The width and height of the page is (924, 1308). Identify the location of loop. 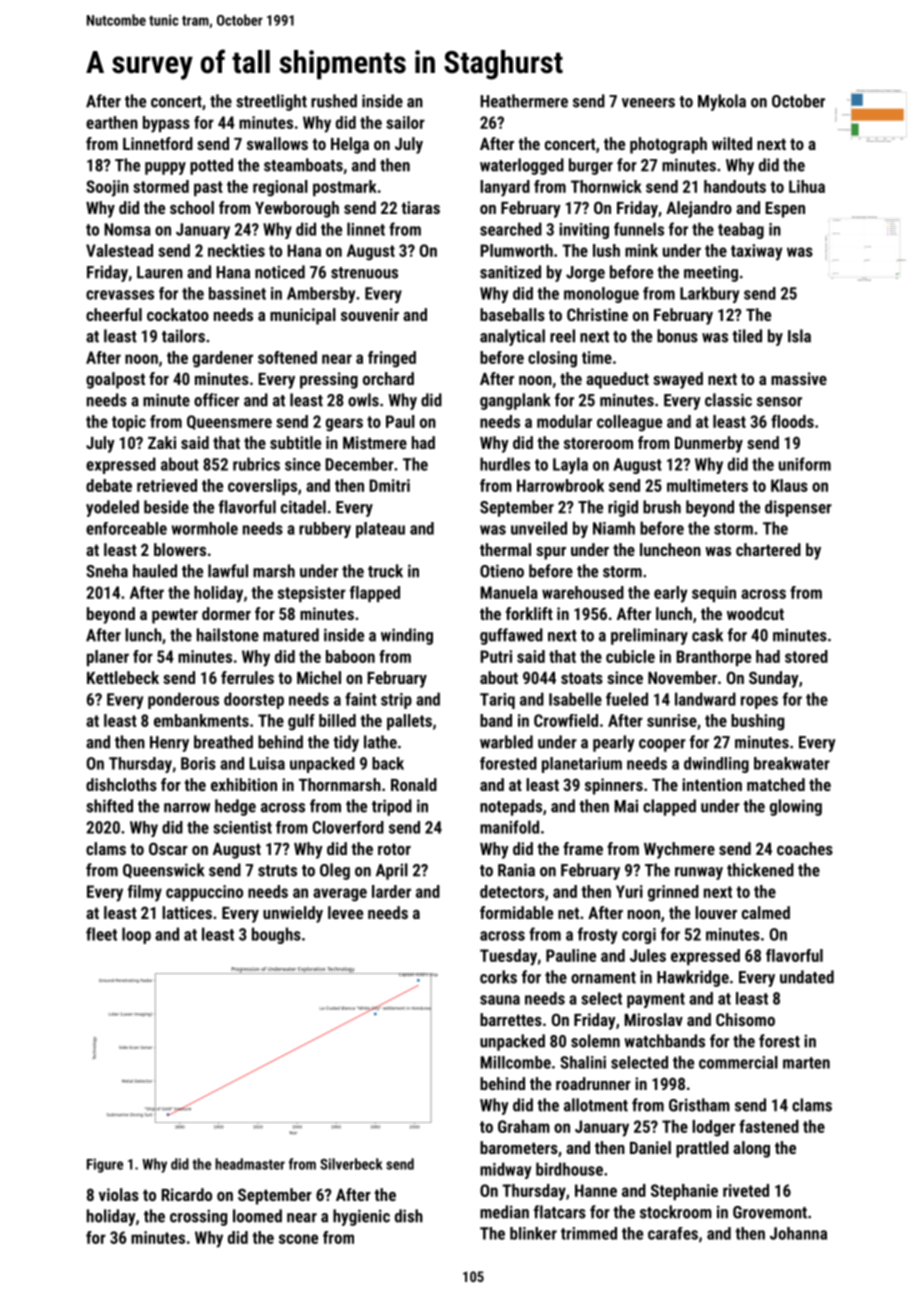
(136, 935).
